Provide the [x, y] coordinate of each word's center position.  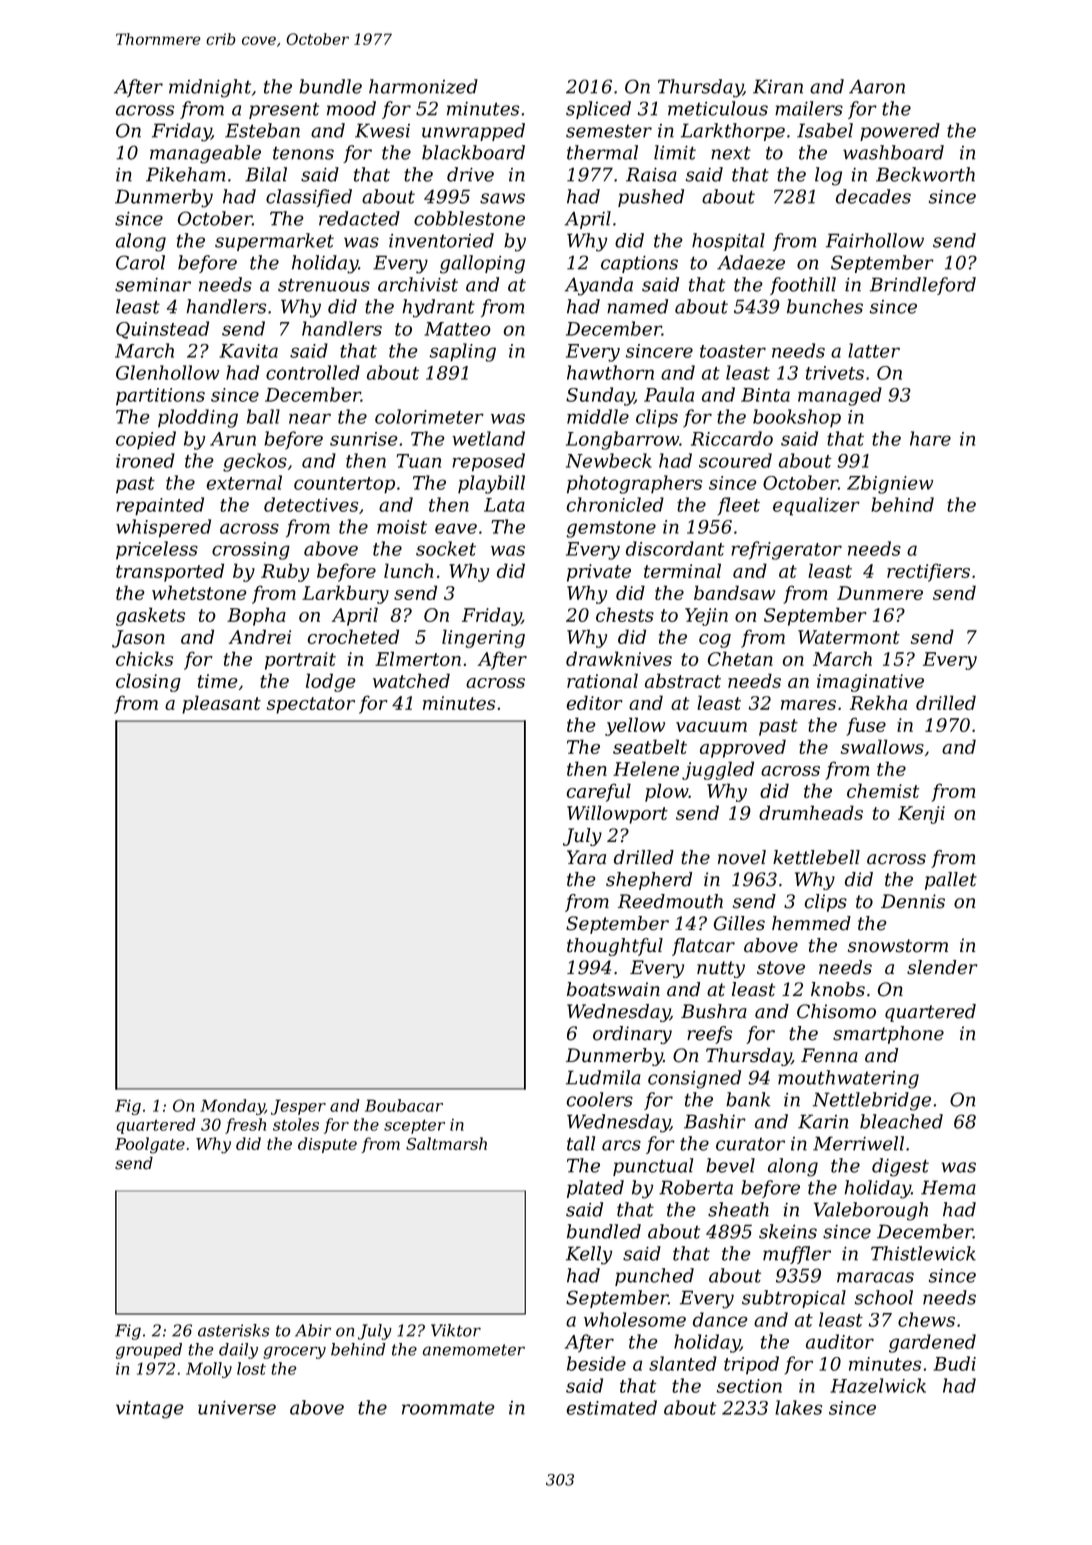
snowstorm [898, 946]
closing [148, 682]
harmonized [423, 86]
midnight [210, 88]
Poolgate [150, 1145]
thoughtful [615, 947]
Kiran [778, 86]
